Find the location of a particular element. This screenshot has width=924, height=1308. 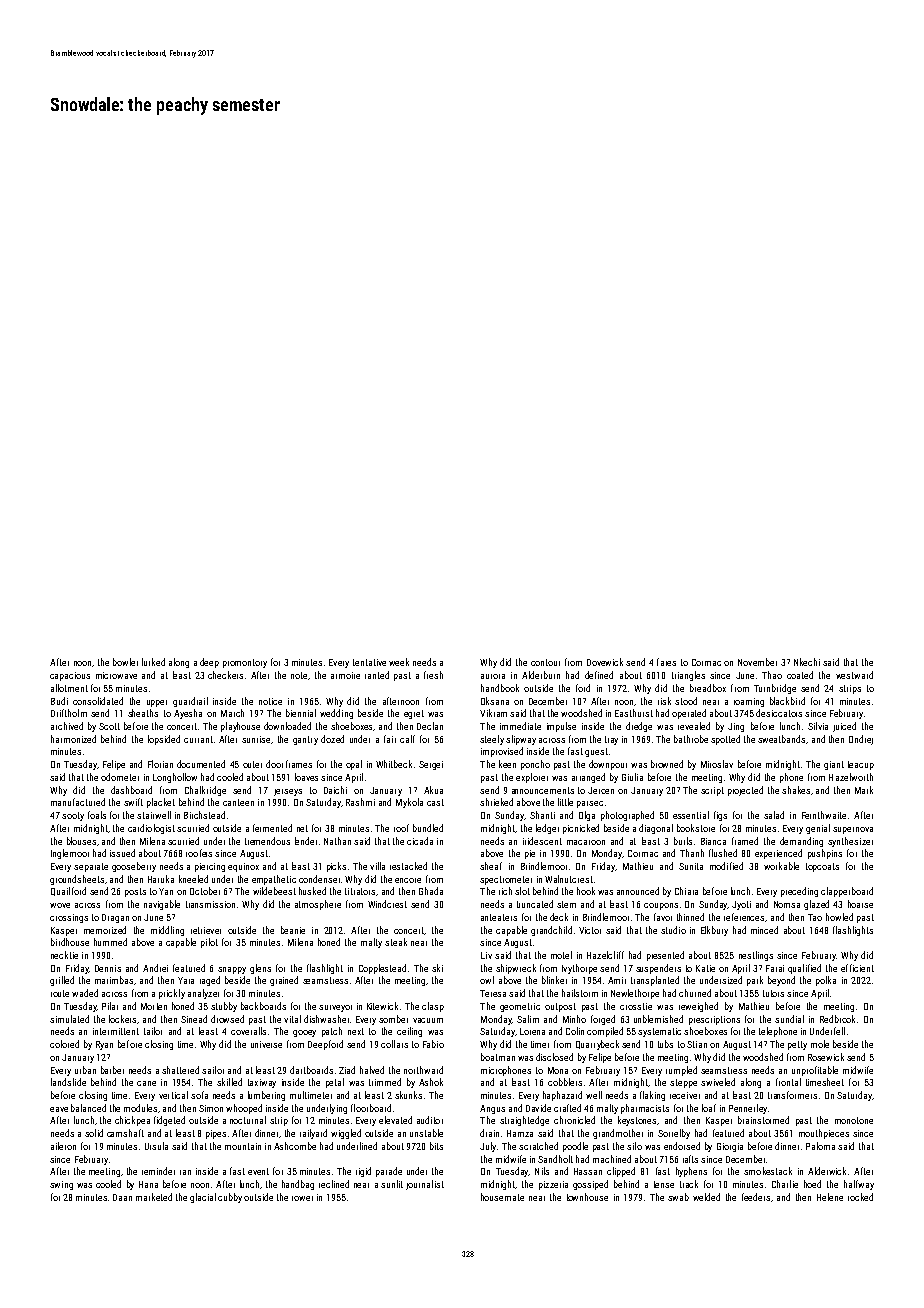

browned is located at coordinates (667, 764).
